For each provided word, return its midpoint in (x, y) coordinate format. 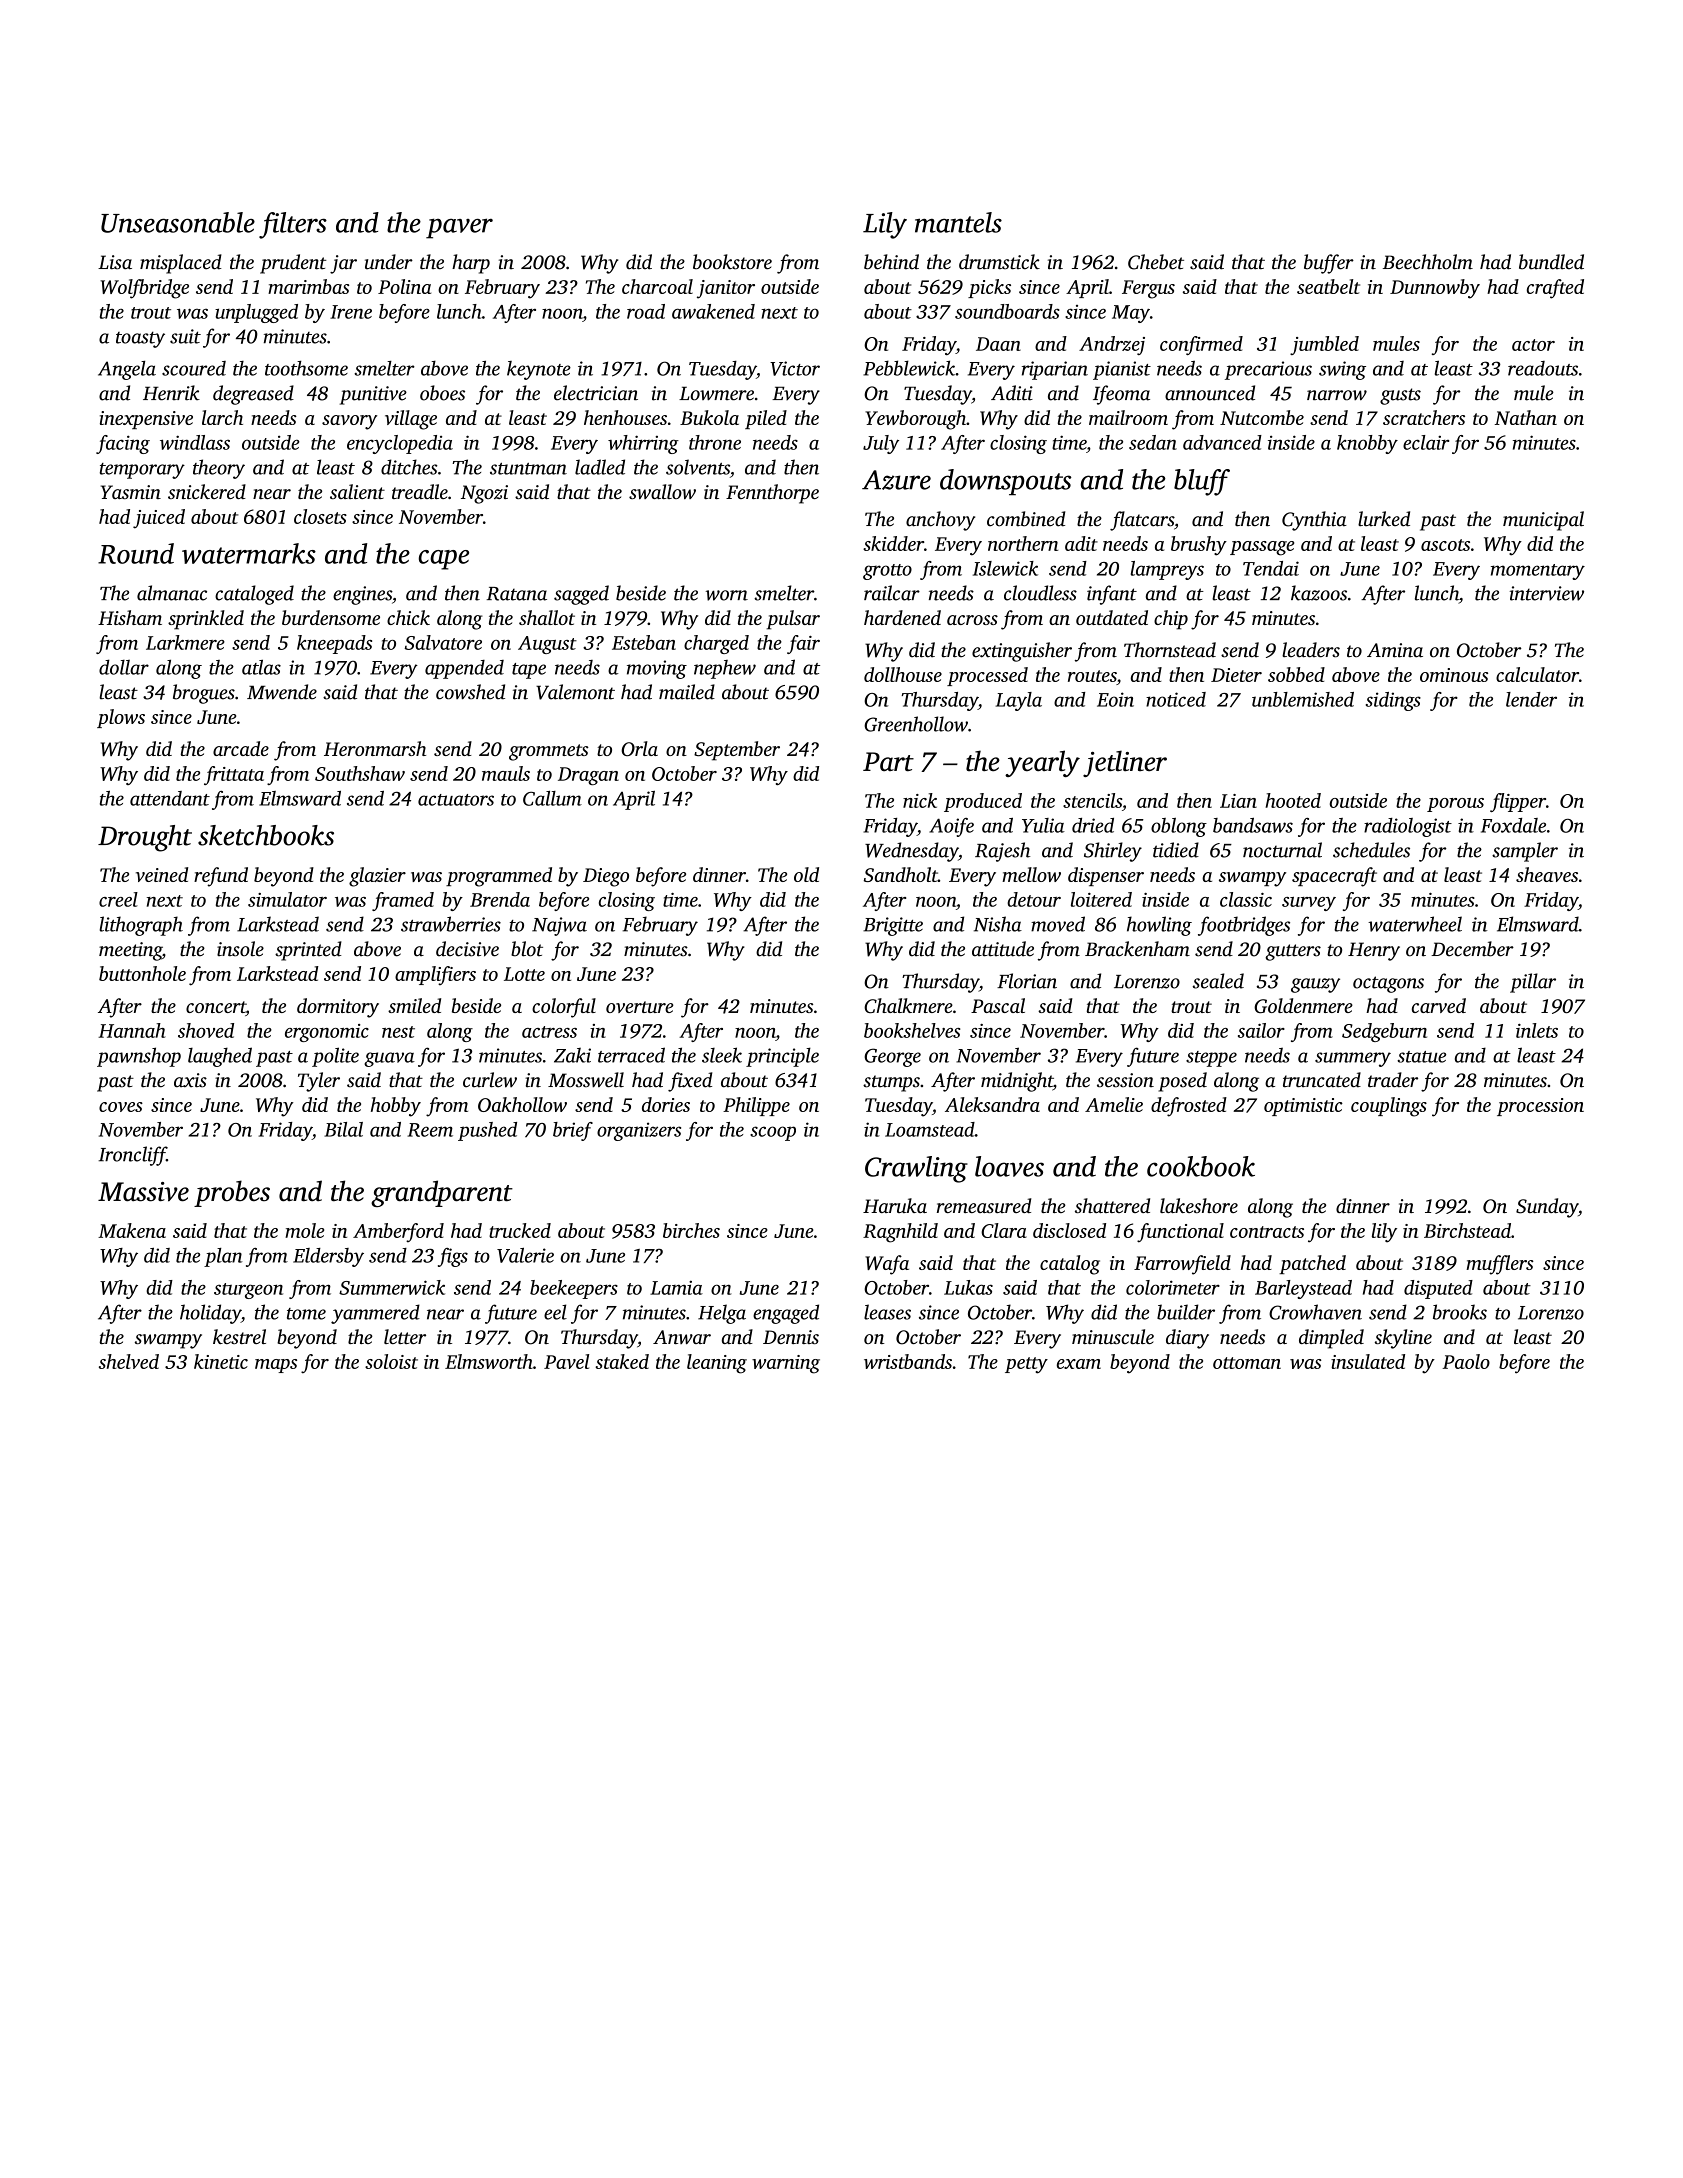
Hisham (130, 617)
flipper (1518, 802)
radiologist (1408, 827)
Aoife (951, 827)
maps (276, 1366)
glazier (377, 877)
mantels (958, 222)
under (389, 262)
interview (1547, 593)
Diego (606, 877)
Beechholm (1428, 262)
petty (1026, 1365)
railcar (892, 593)
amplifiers (435, 975)
